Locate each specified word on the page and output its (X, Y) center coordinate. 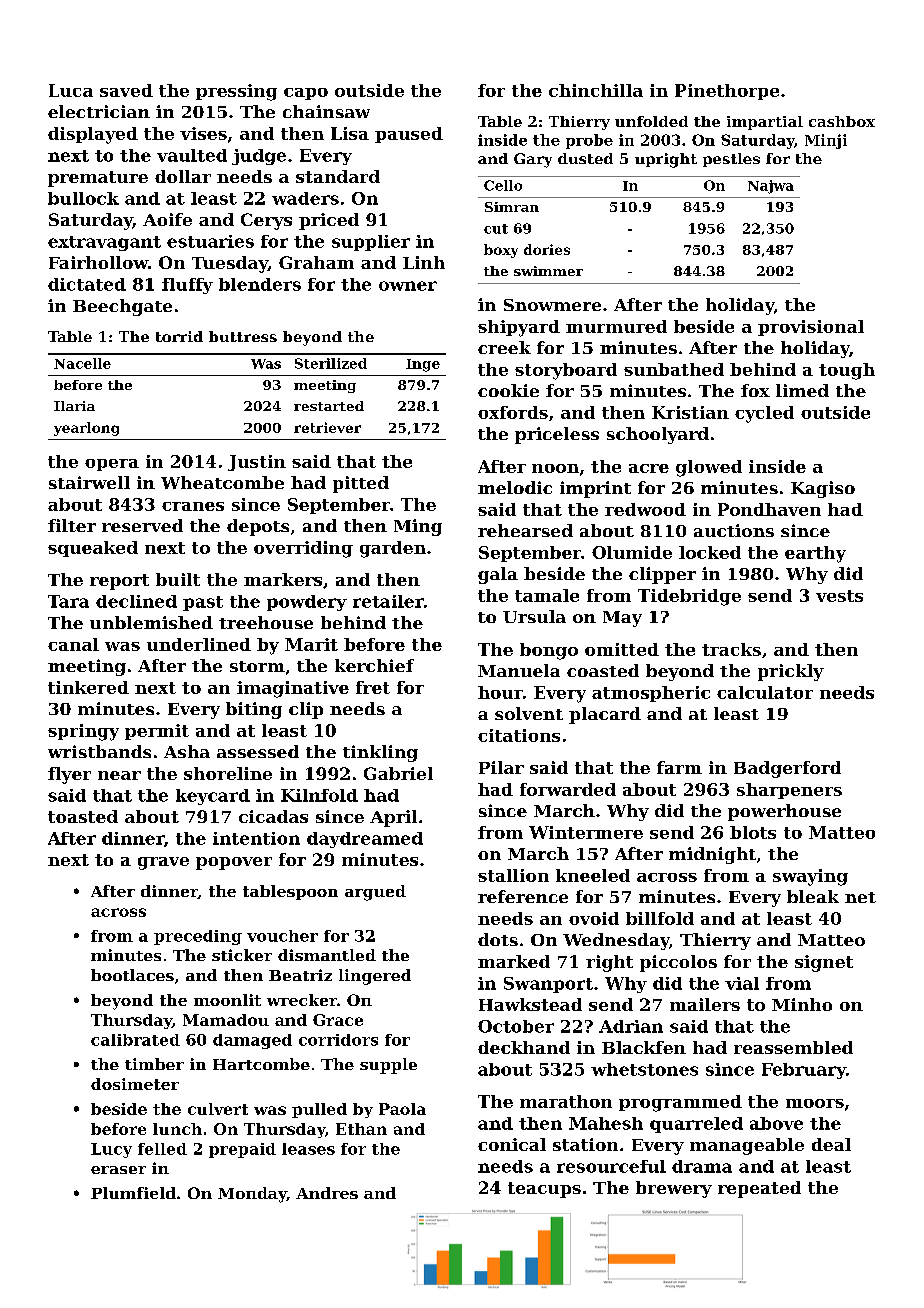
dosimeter (135, 1084)
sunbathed (674, 369)
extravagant (104, 243)
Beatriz (300, 975)
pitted (361, 484)
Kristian (690, 412)
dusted (585, 158)
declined (136, 601)
